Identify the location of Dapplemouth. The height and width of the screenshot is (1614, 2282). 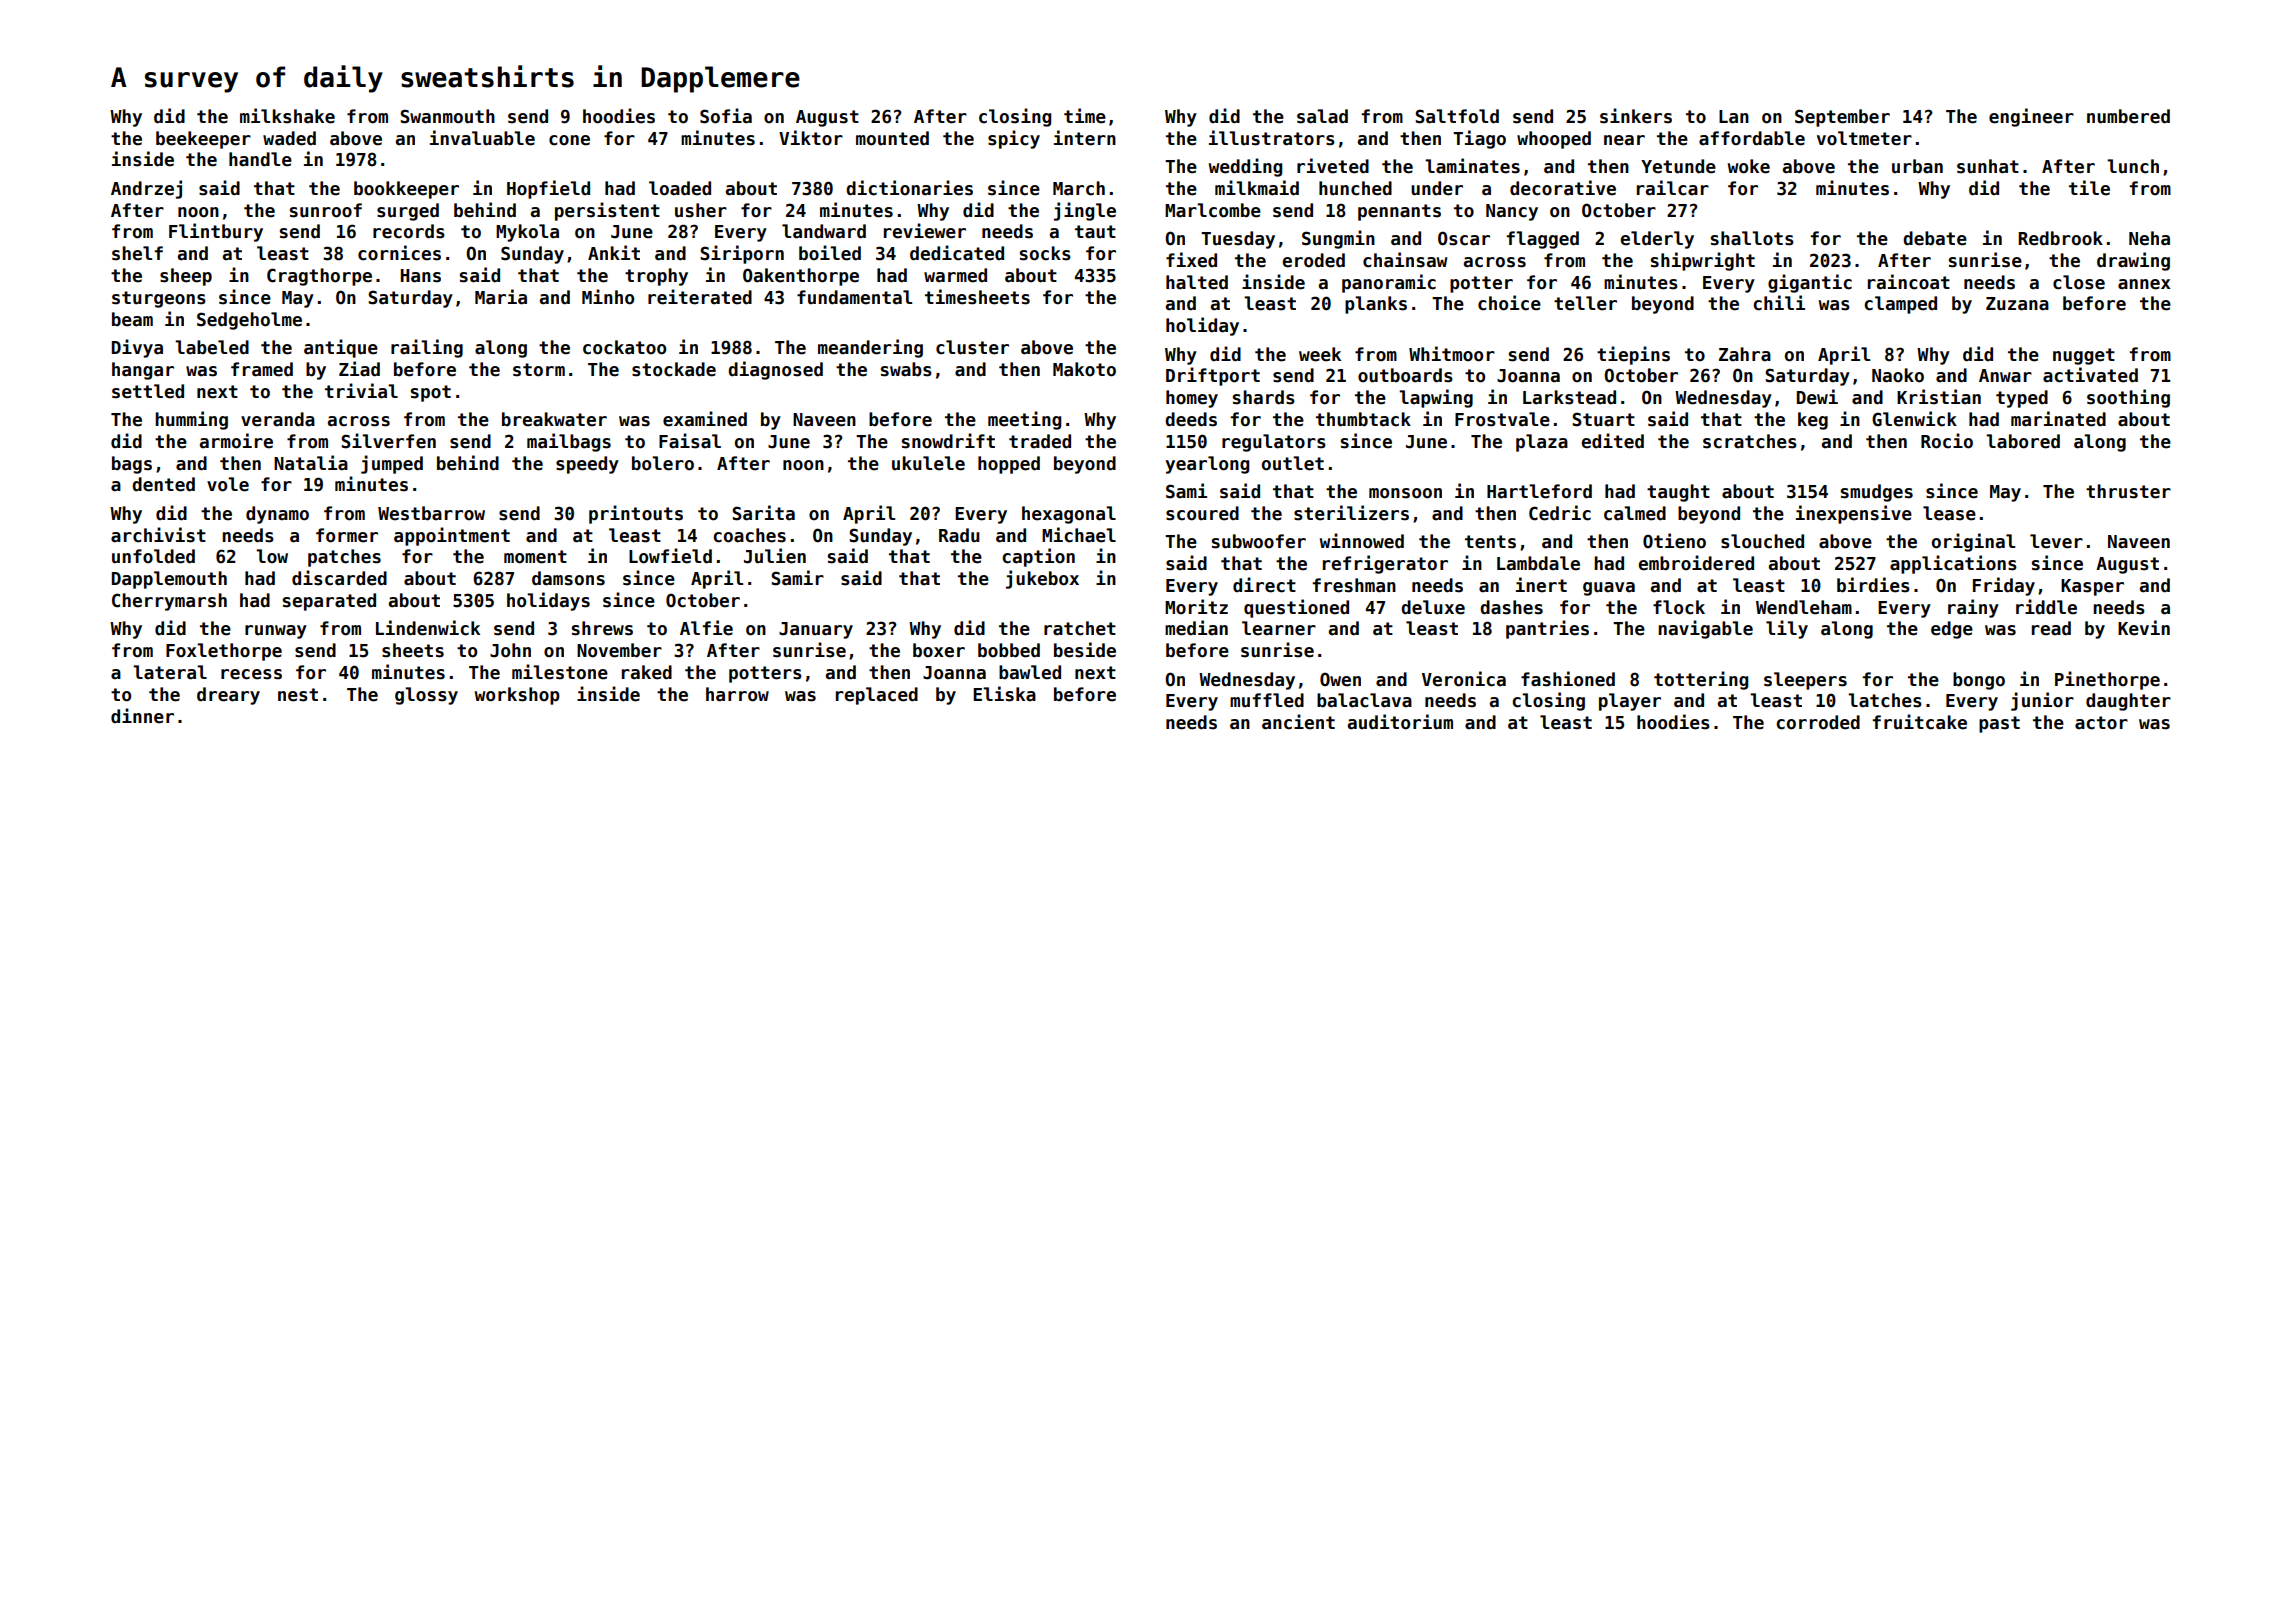
(169, 580).
